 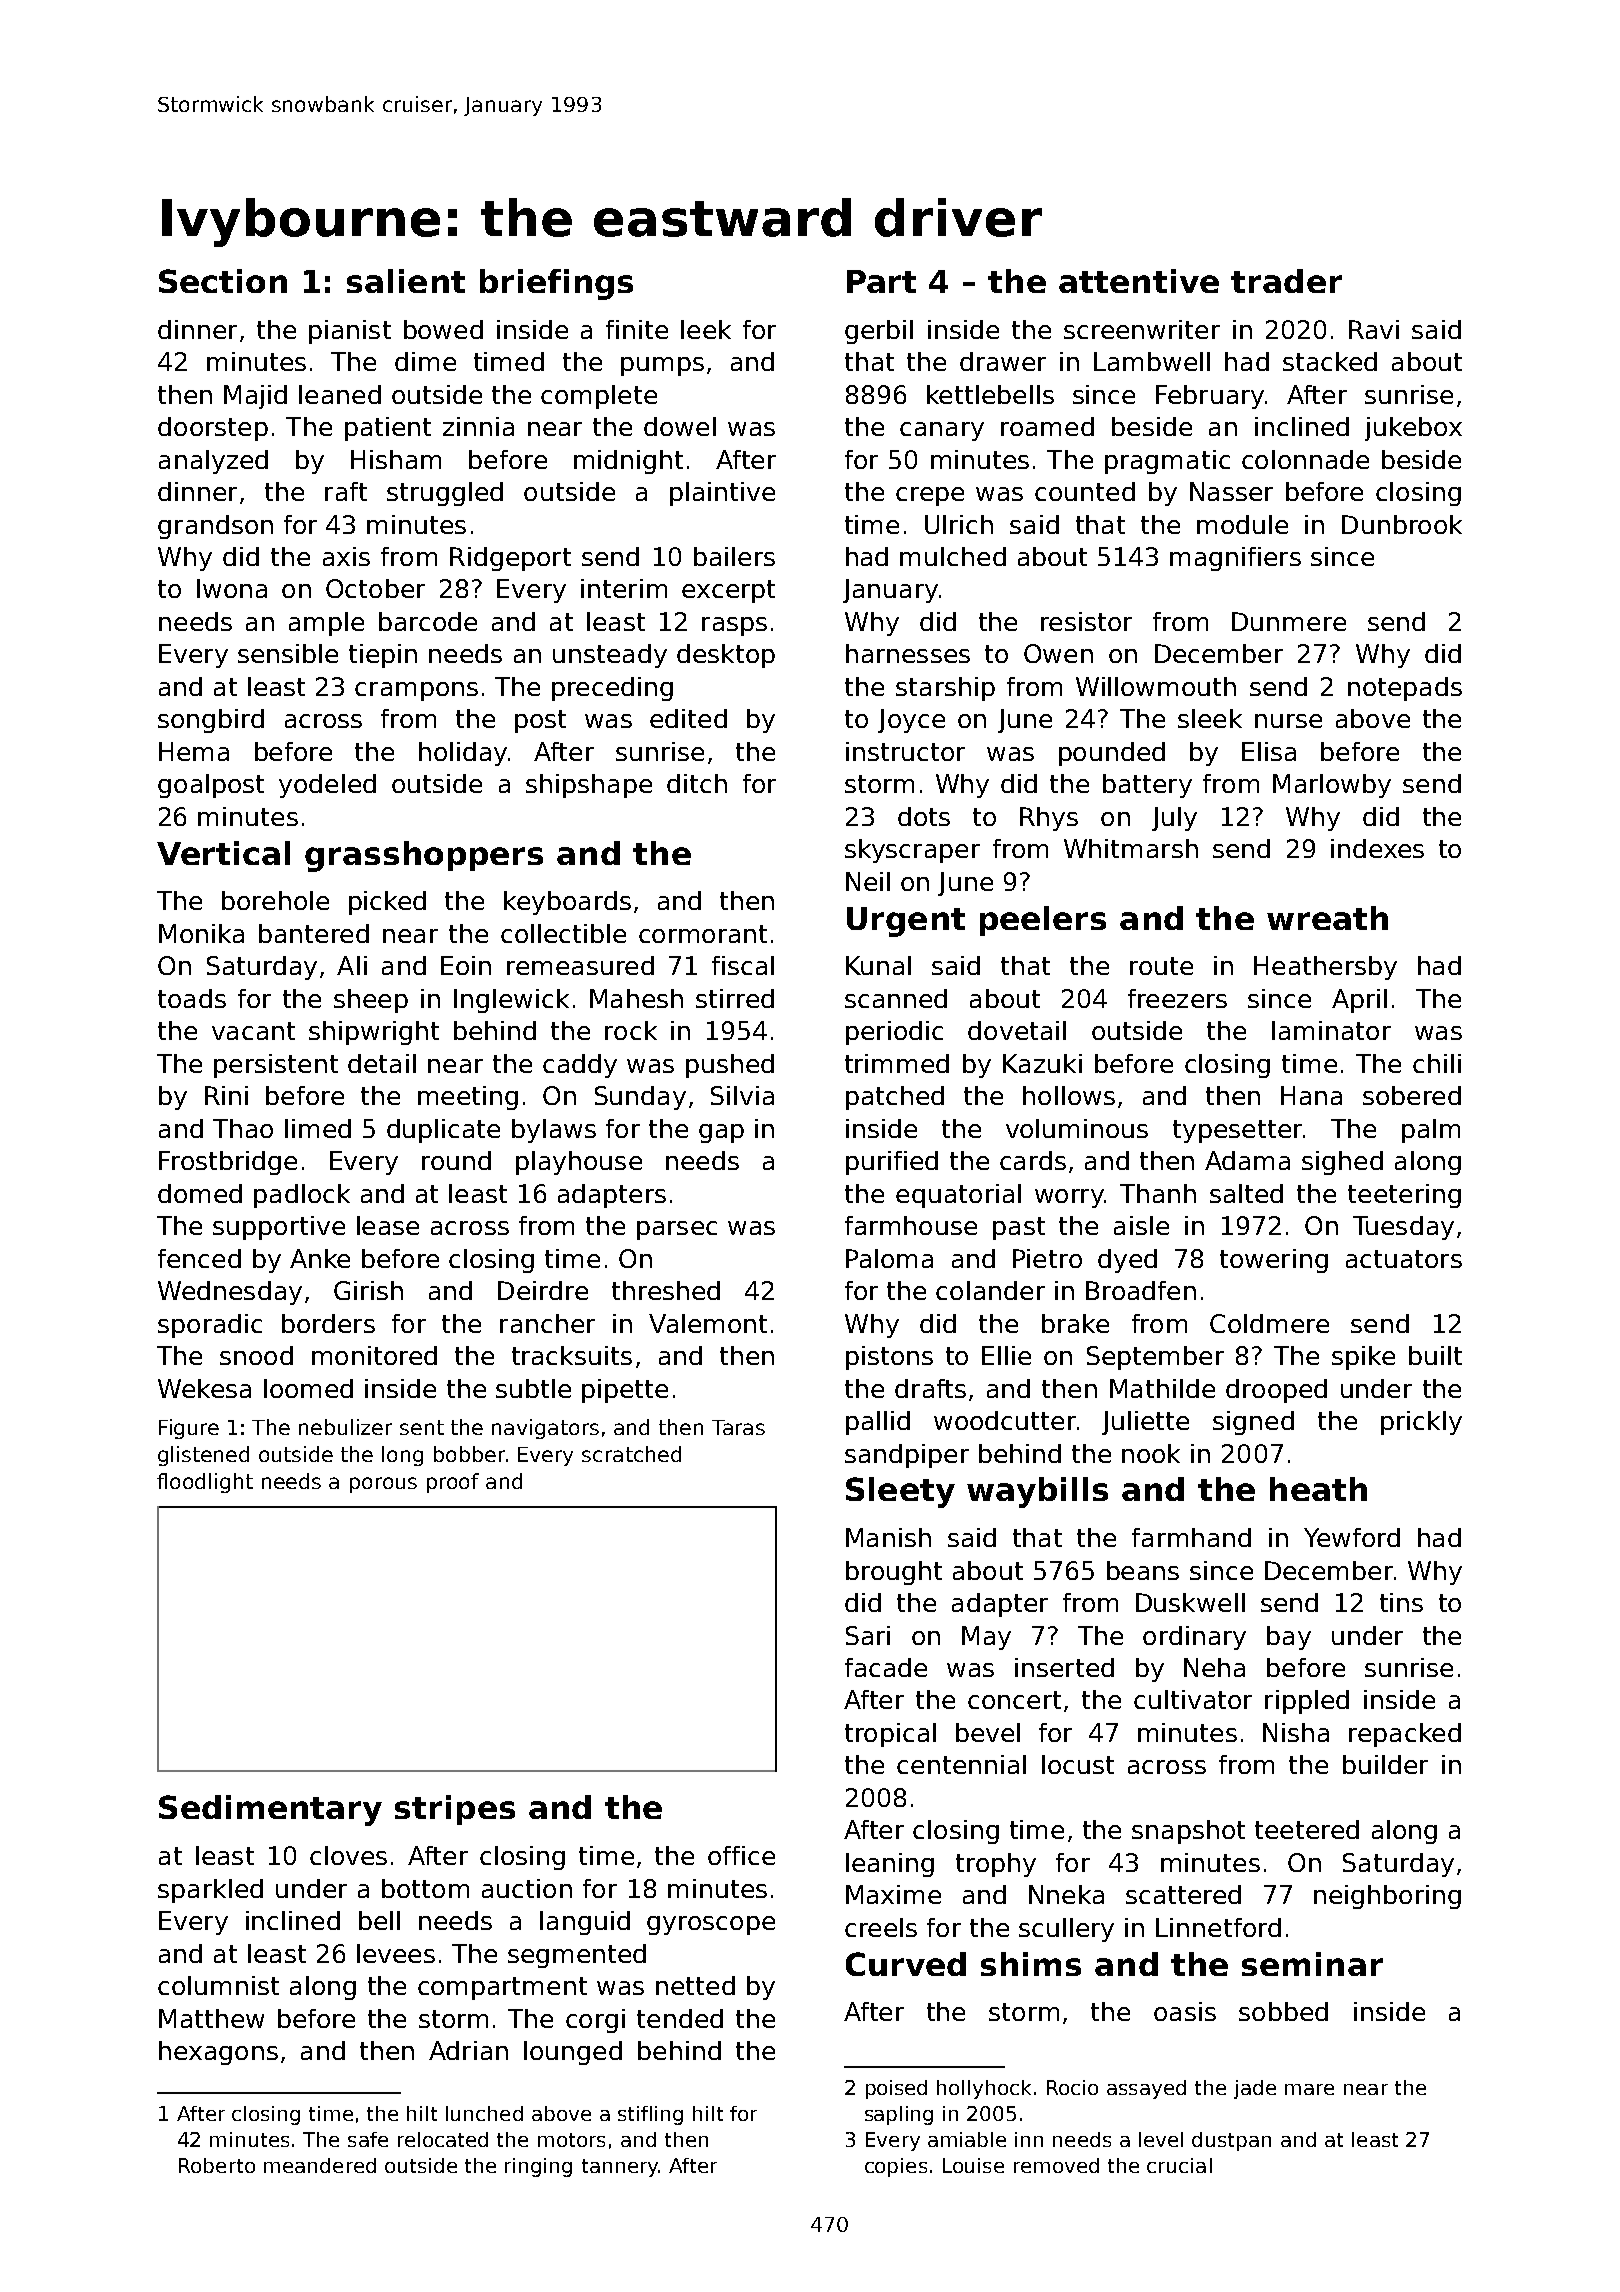 I want to click on gerbil, so click(x=879, y=332).
